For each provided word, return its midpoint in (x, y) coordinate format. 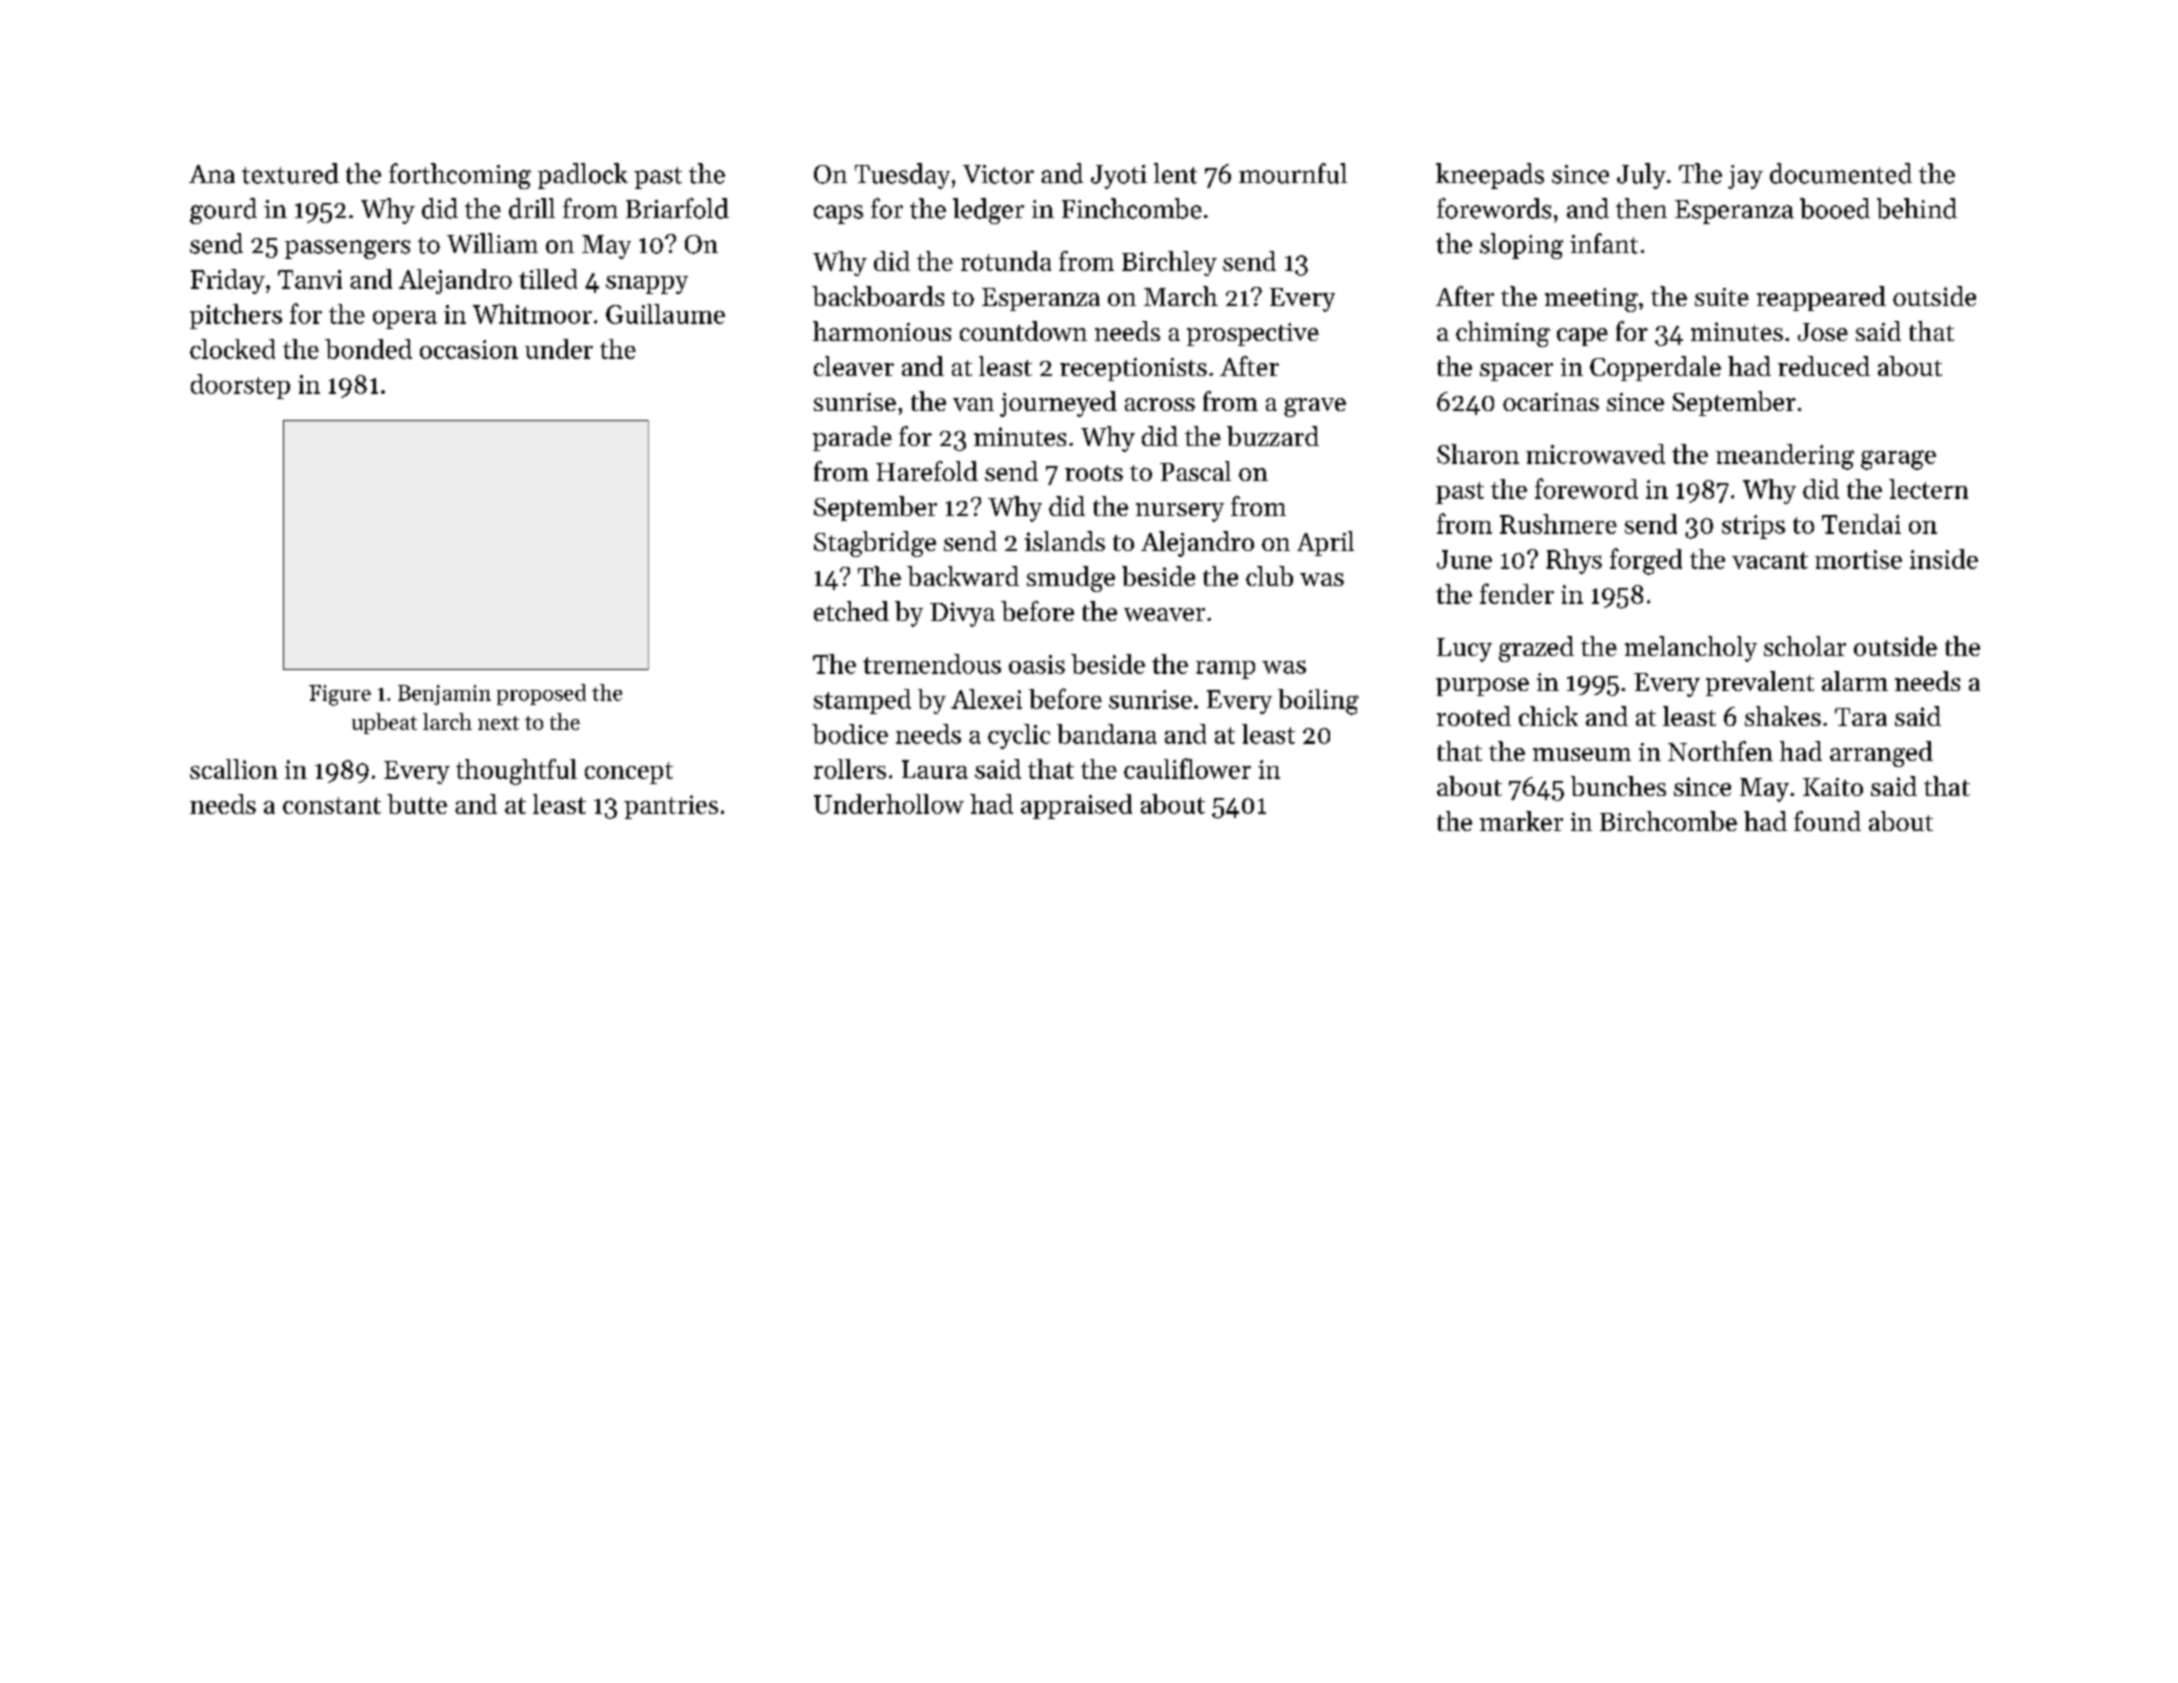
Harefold (927, 471)
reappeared (1821, 298)
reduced (1824, 366)
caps (838, 214)
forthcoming (460, 176)
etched (851, 611)
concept (629, 773)
